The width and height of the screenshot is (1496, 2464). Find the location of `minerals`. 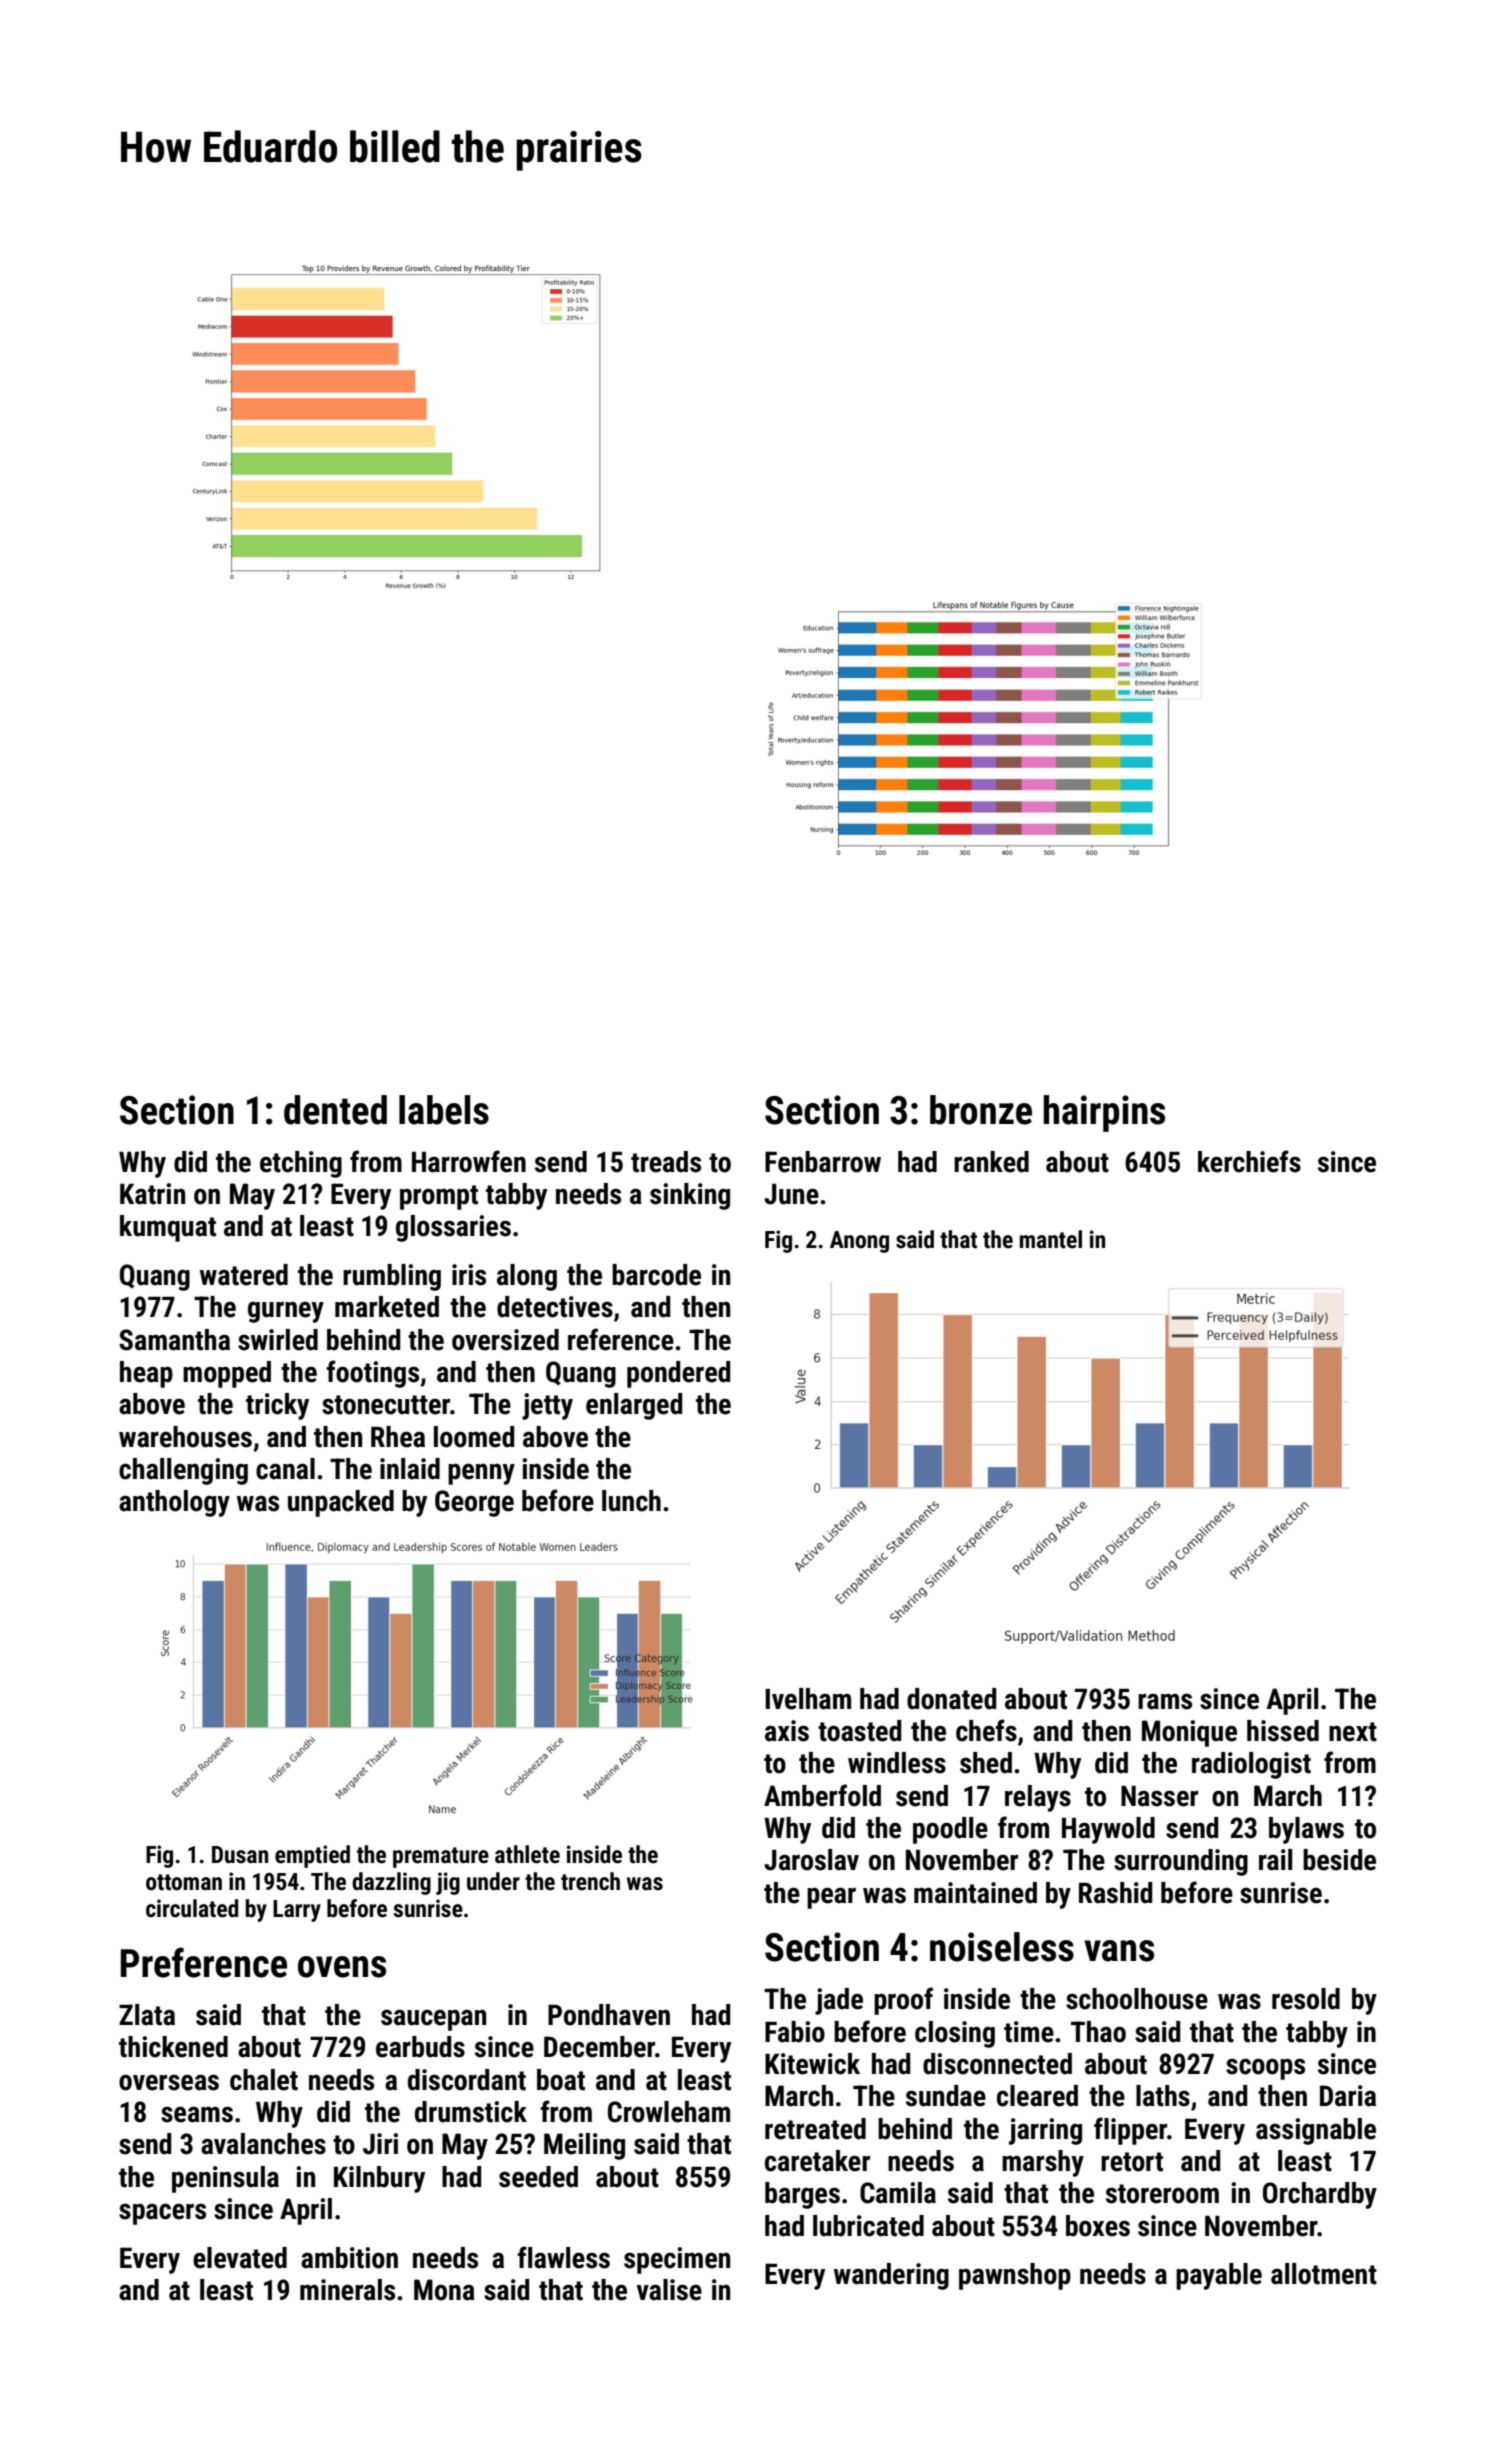

minerals is located at coordinates (347, 2290).
